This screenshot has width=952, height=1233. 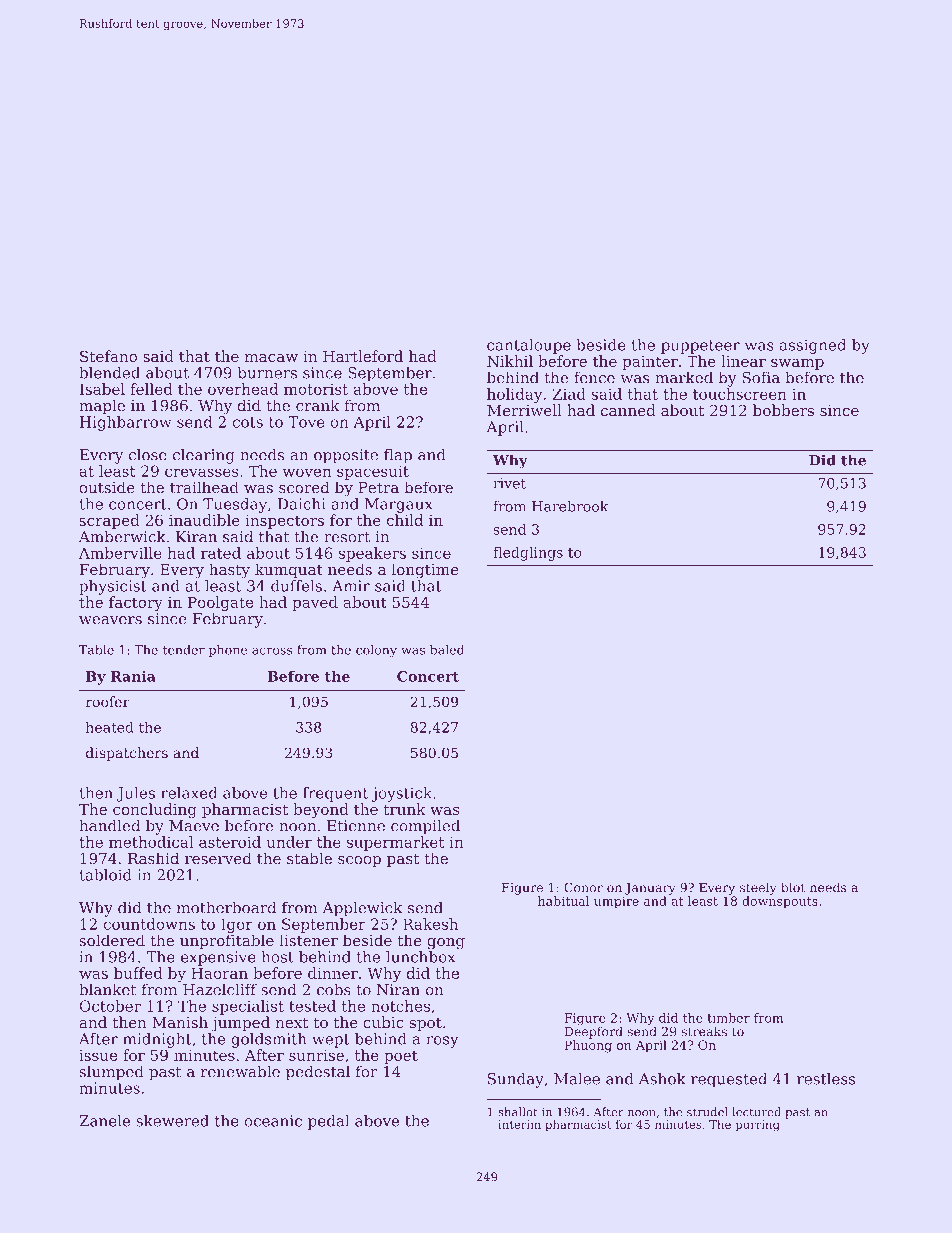 What do you see at coordinates (728, 1018) in the screenshot?
I see `timber` at bounding box center [728, 1018].
